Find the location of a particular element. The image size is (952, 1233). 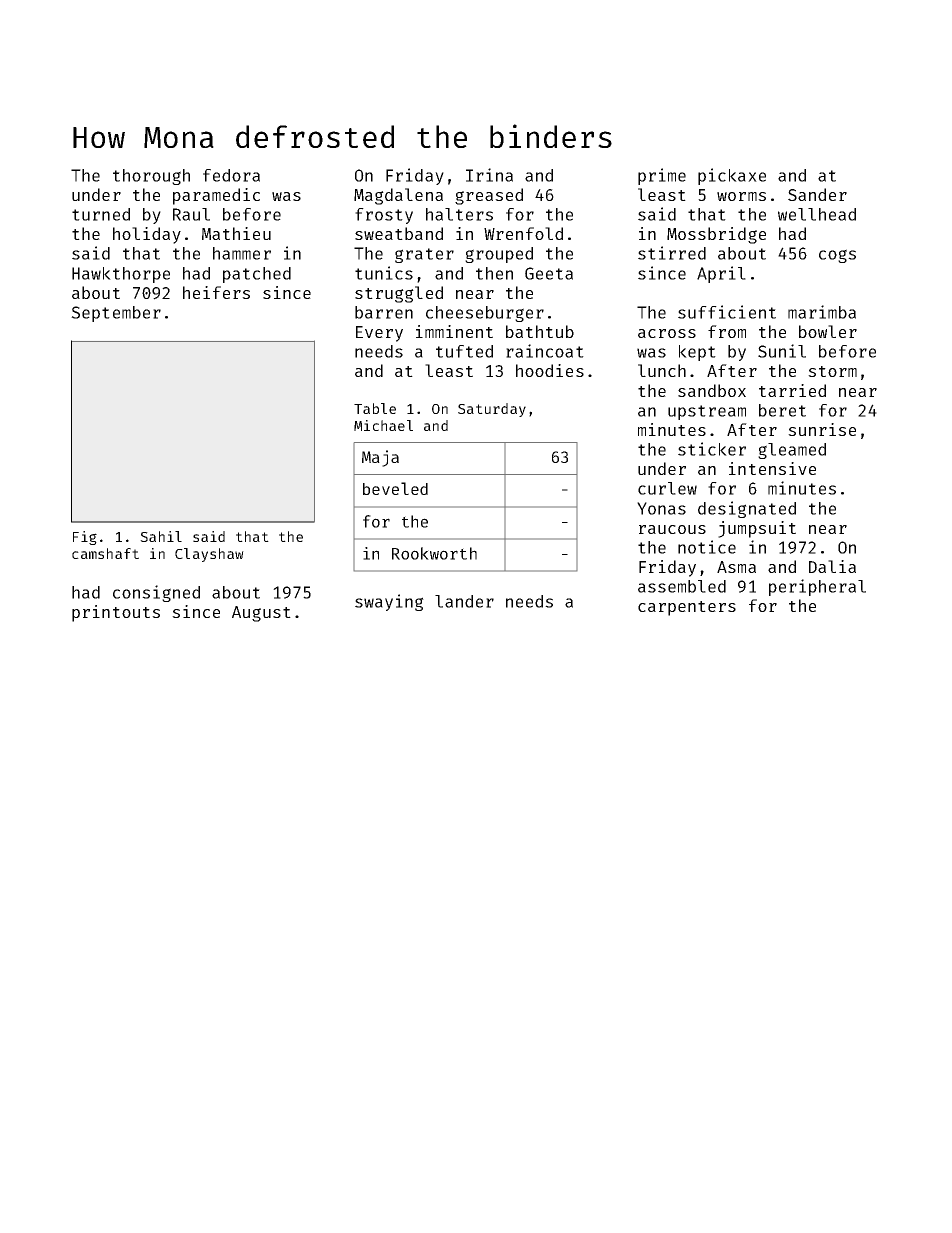

Fig is located at coordinates (85, 538).
